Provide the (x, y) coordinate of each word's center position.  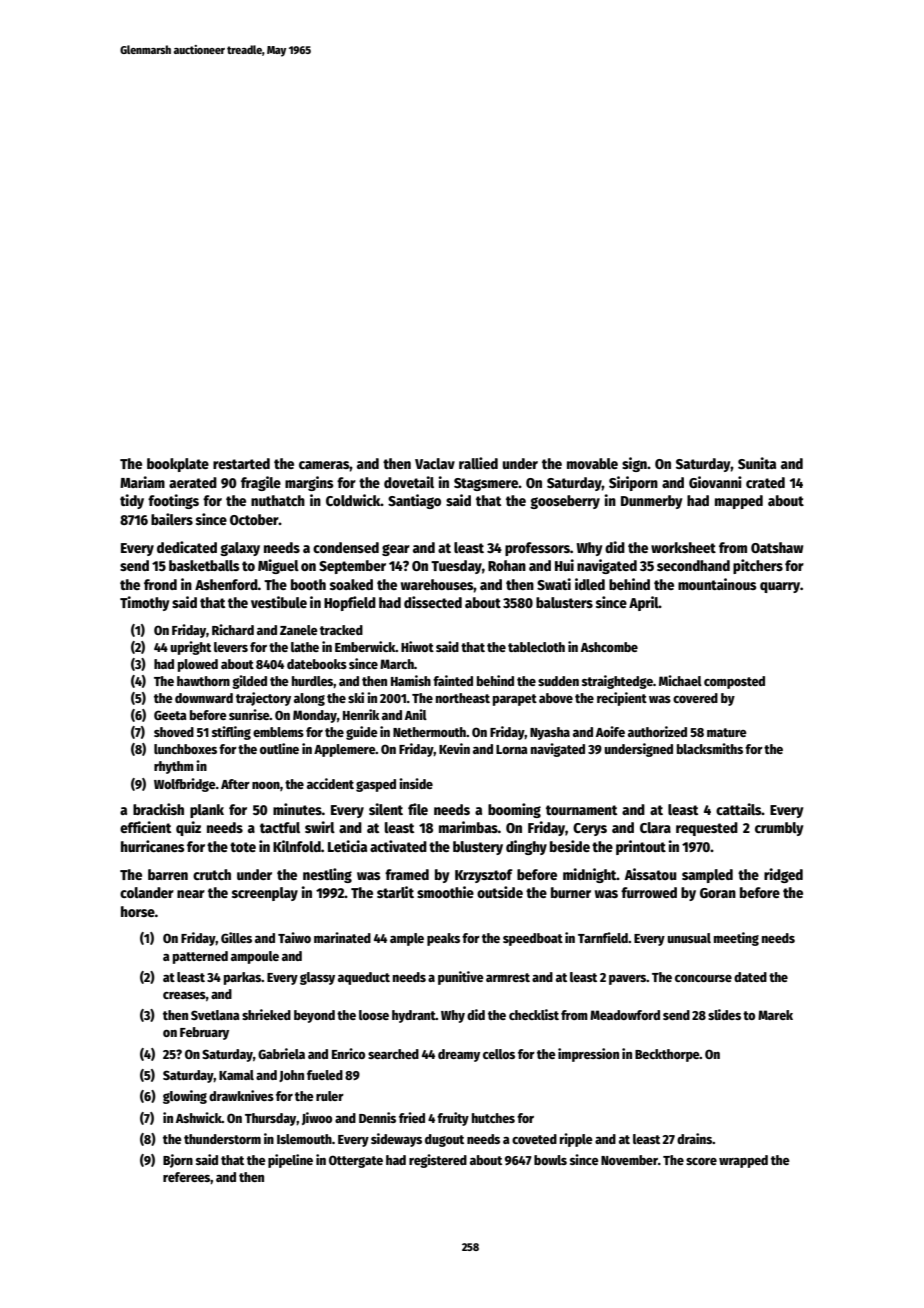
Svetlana (215, 1015)
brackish (158, 809)
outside (500, 892)
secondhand (693, 565)
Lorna (512, 749)
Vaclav (435, 463)
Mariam (142, 482)
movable (592, 463)
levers (231, 647)
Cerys (590, 829)
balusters (564, 602)
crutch (212, 874)
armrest (508, 977)
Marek (775, 1015)
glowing (185, 1097)
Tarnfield (603, 937)
